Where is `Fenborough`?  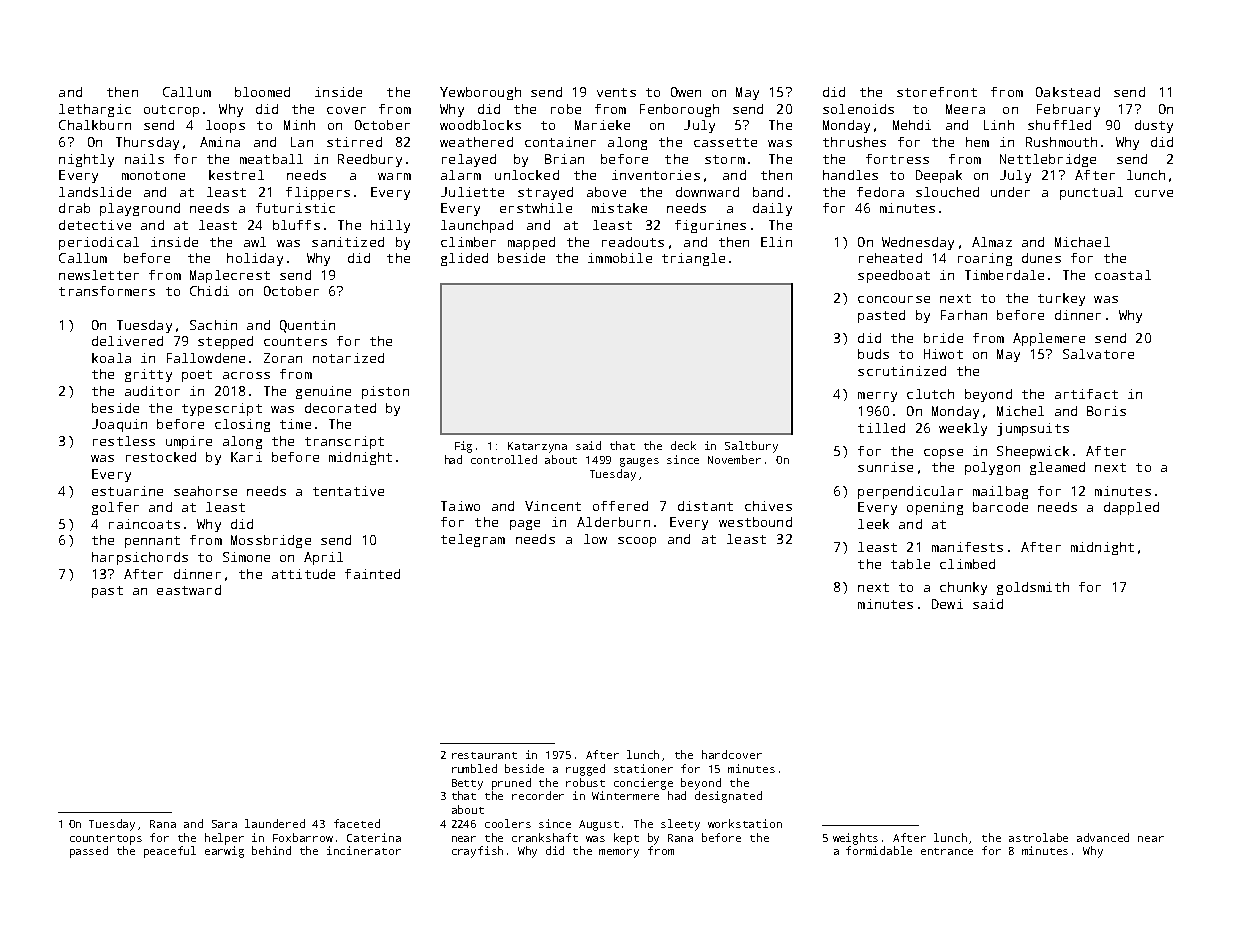 Fenborough is located at coordinates (679, 110).
